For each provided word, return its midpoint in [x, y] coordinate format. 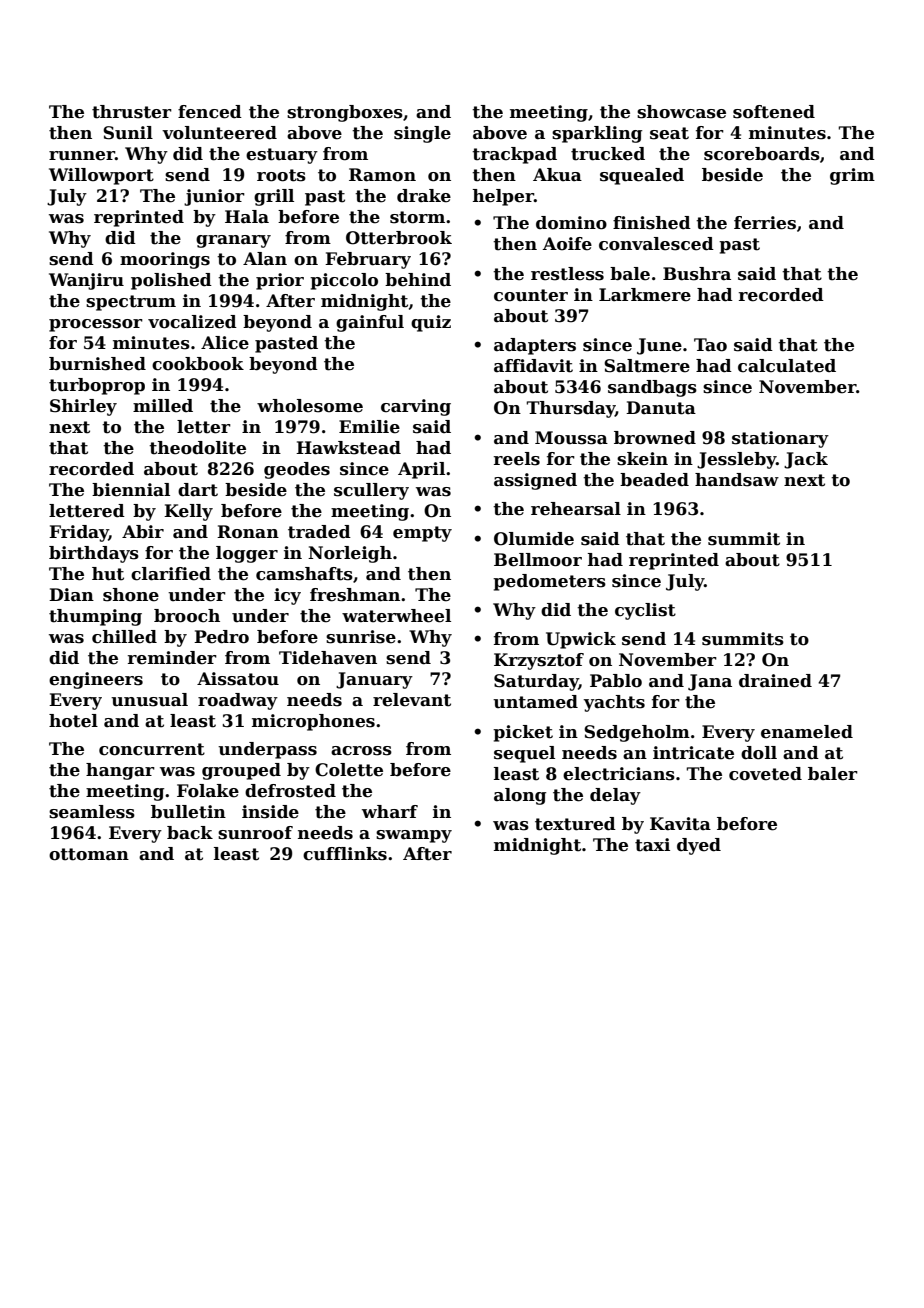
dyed [699, 846]
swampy [414, 836]
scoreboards [762, 154]
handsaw [737, 480]
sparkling [597, 134]
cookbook [198, 364]
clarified [171, 574]
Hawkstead [348, 448]
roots [281, 175]
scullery [371, 491]
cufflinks [345, 854]
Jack [806, 460]
